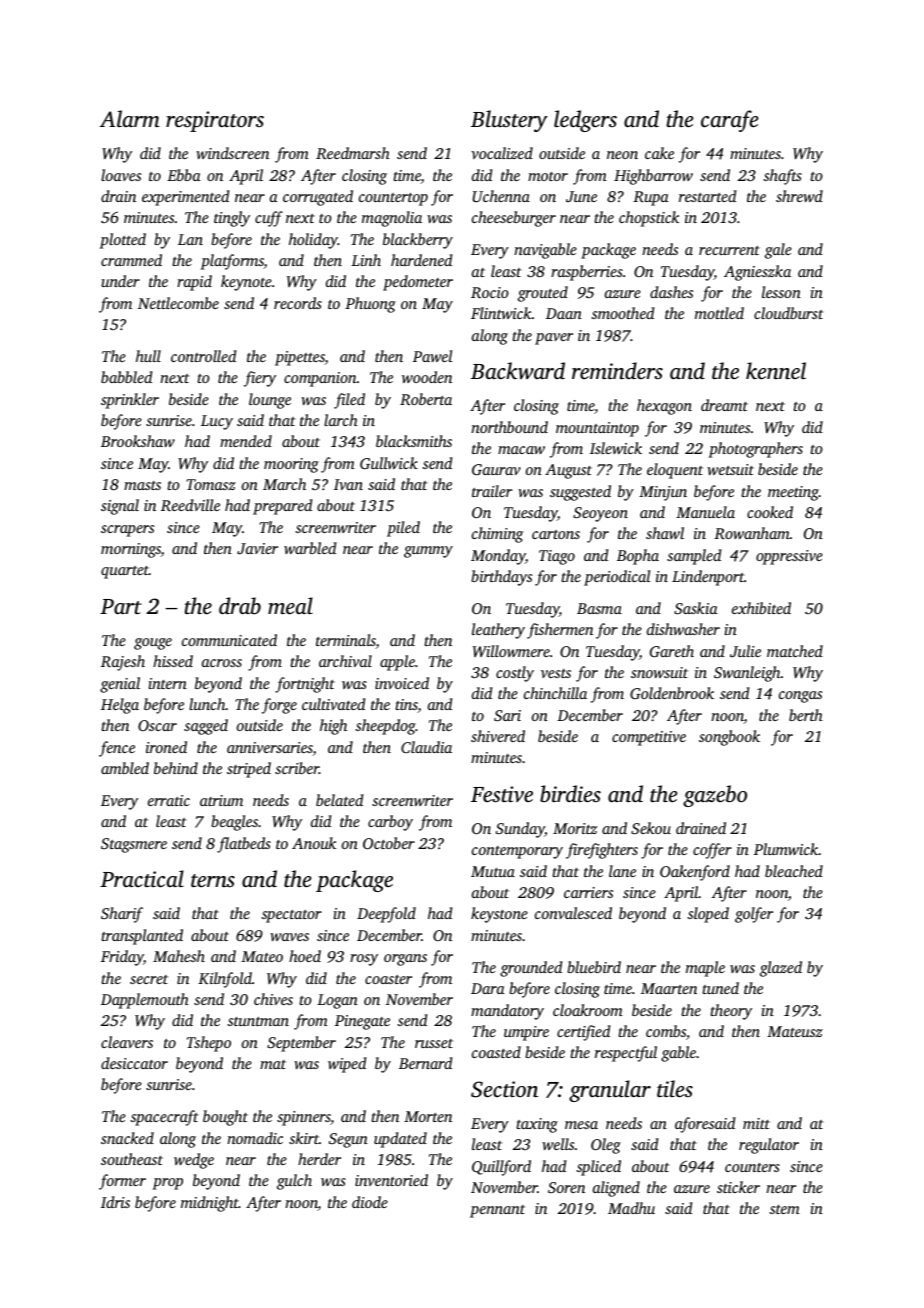  Describe the element at coordinates (497, 1211) in the screenshot. I see `pennant` at that location.
